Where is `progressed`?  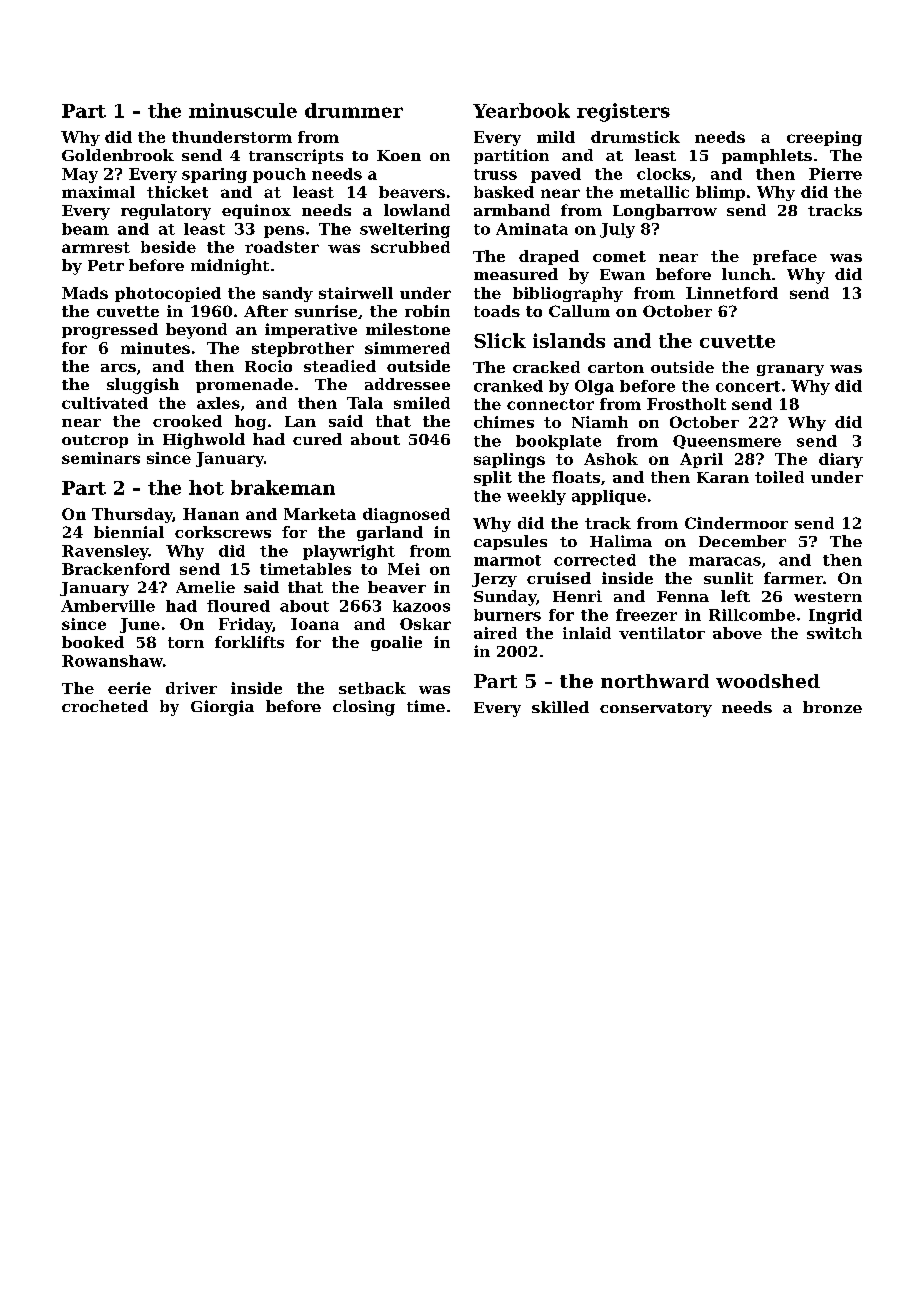 progressed is located at coordinates (110, 331).
